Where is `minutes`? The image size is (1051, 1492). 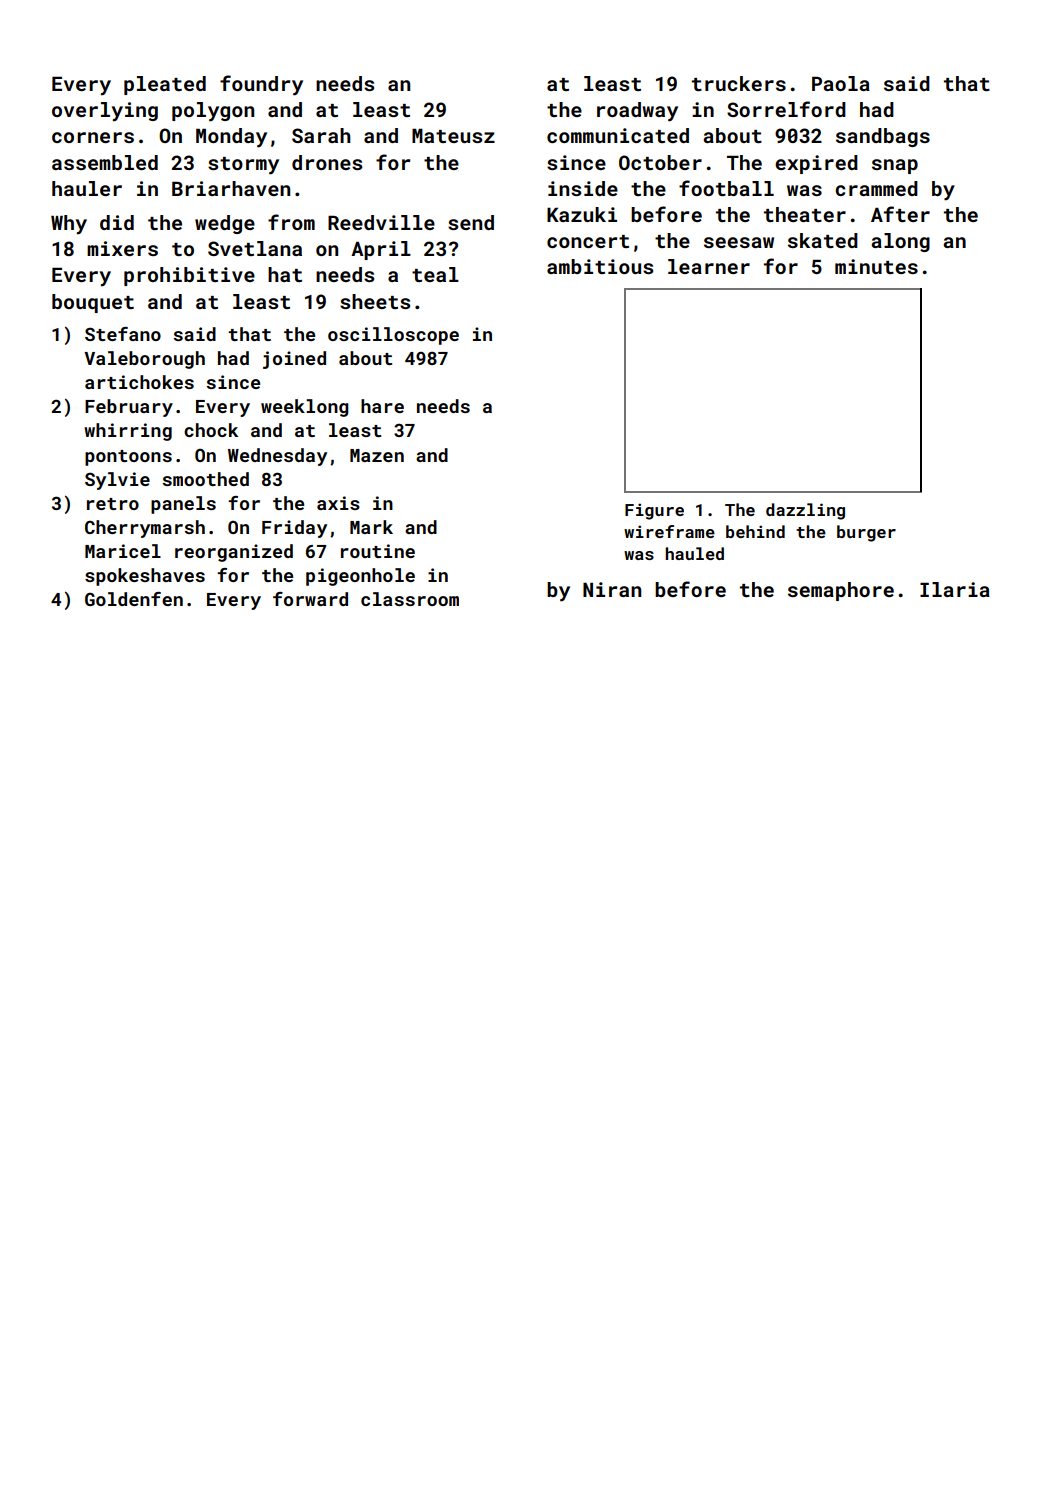
minutes is located at coordinates (876, 266).
